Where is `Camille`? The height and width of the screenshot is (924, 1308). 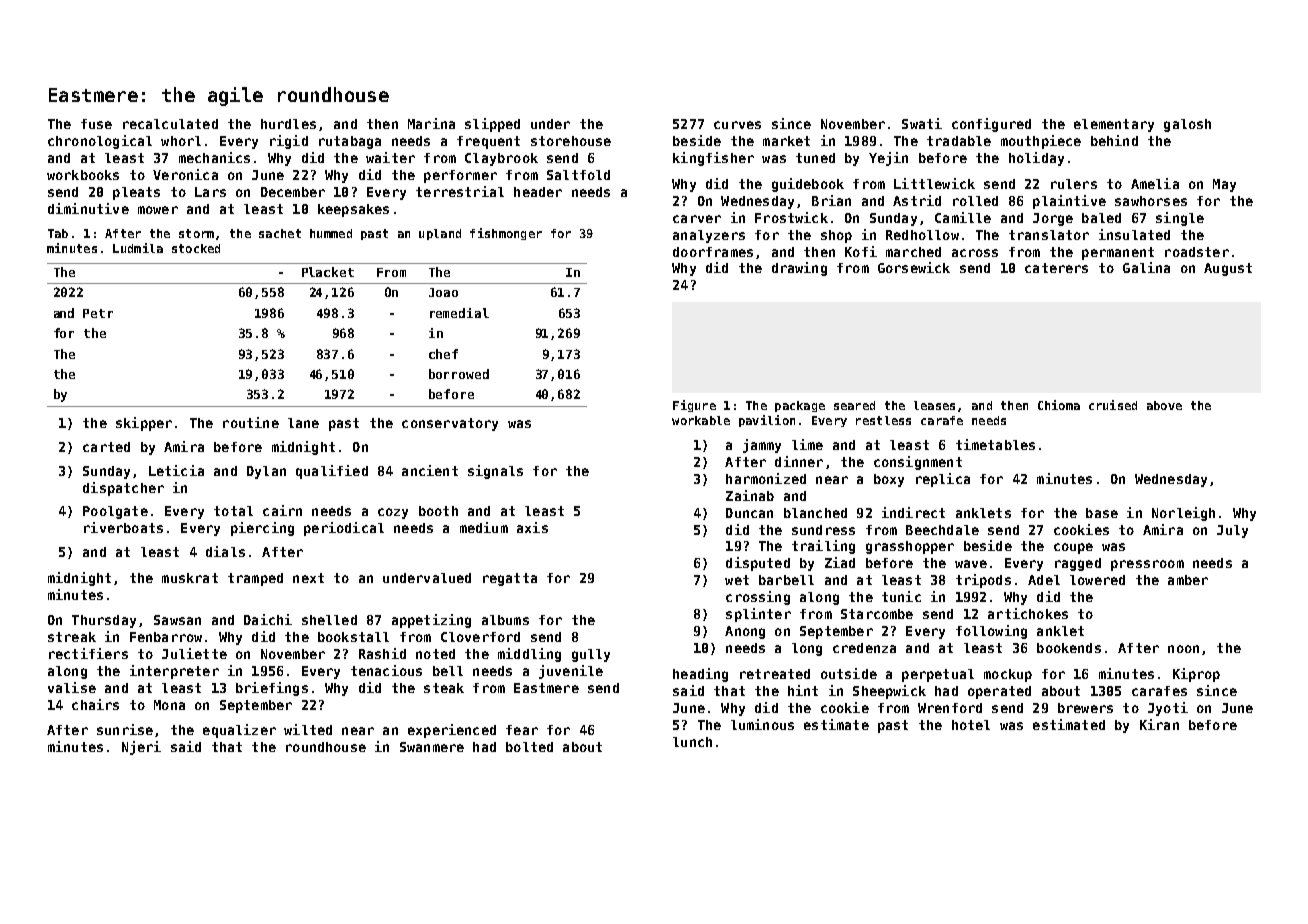 Camille is located at coordinates (963, 217).
